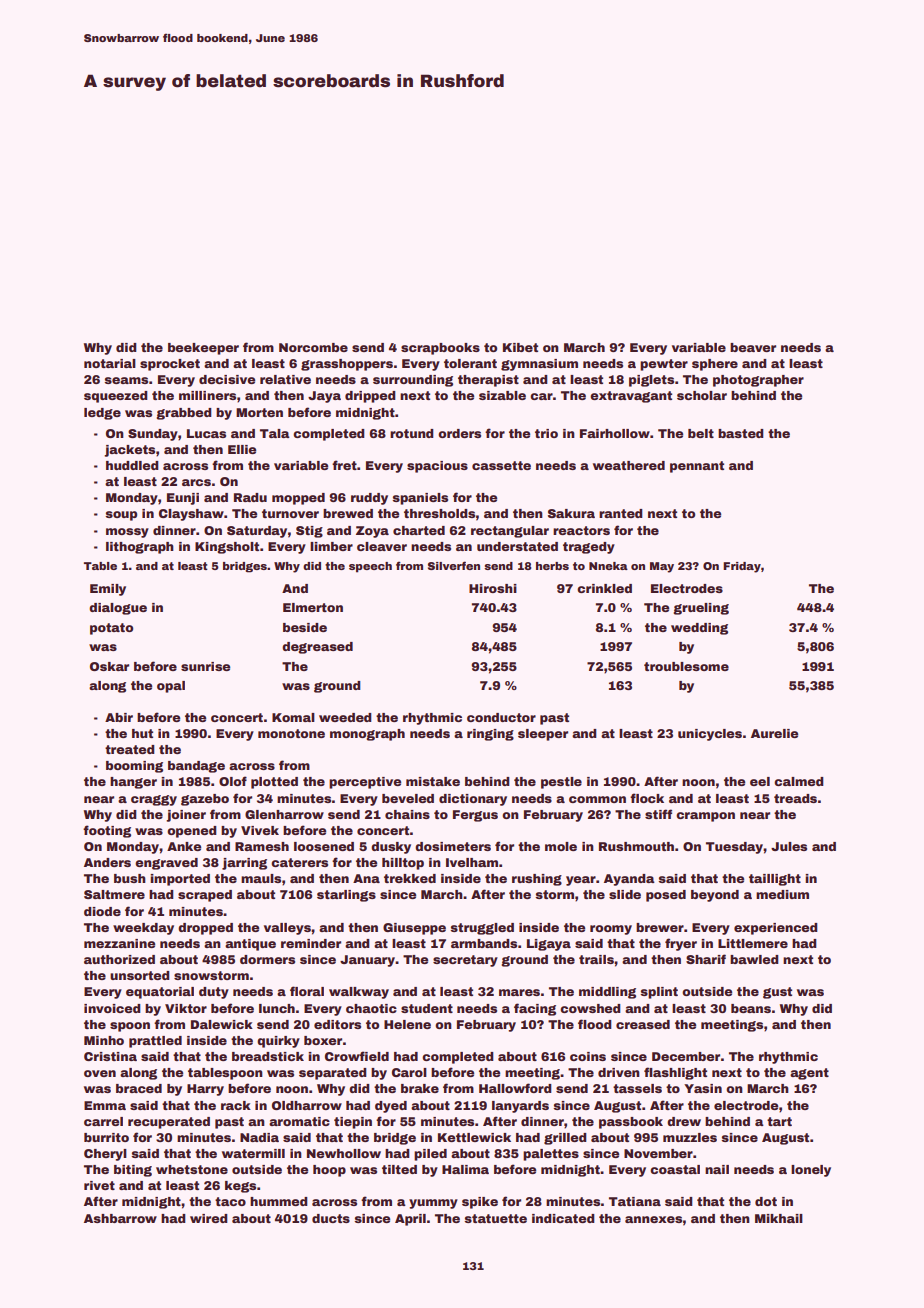  I want to click on beaver, so click(753, 347).
